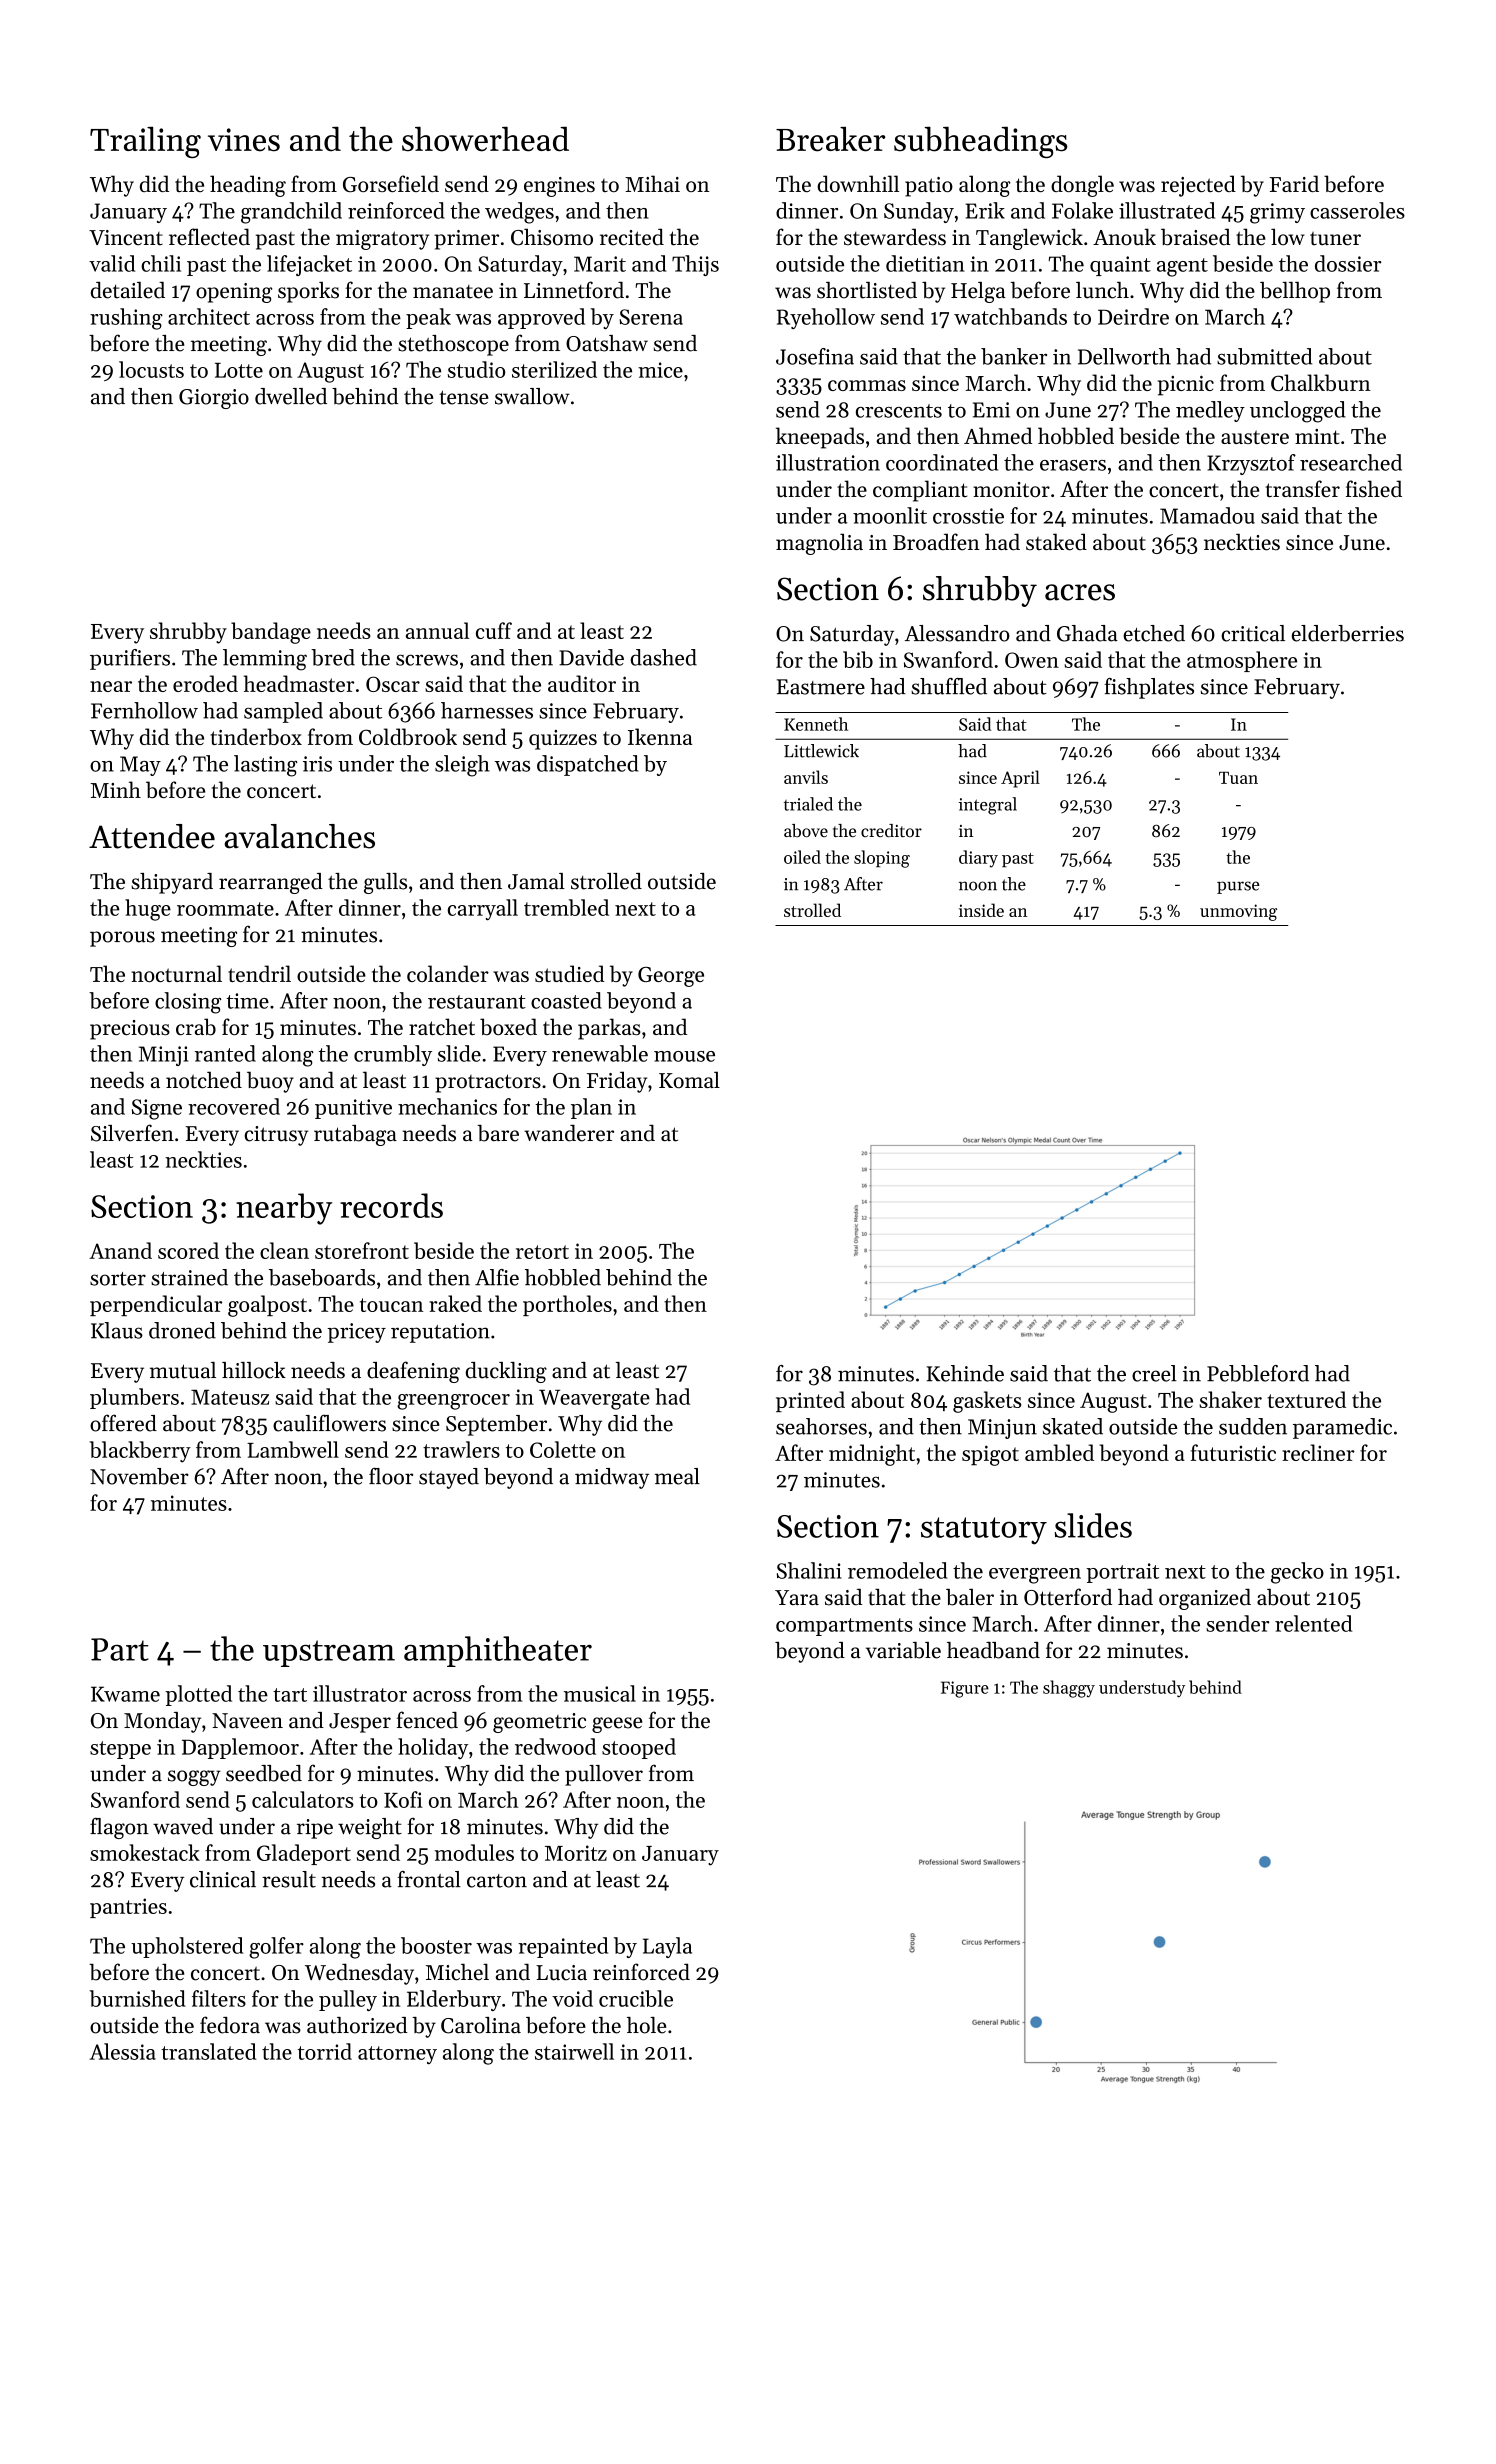  What do you see at coordinates (929, 187) in the screenshot?
I see `patio` at bounding box center [929, 187].
